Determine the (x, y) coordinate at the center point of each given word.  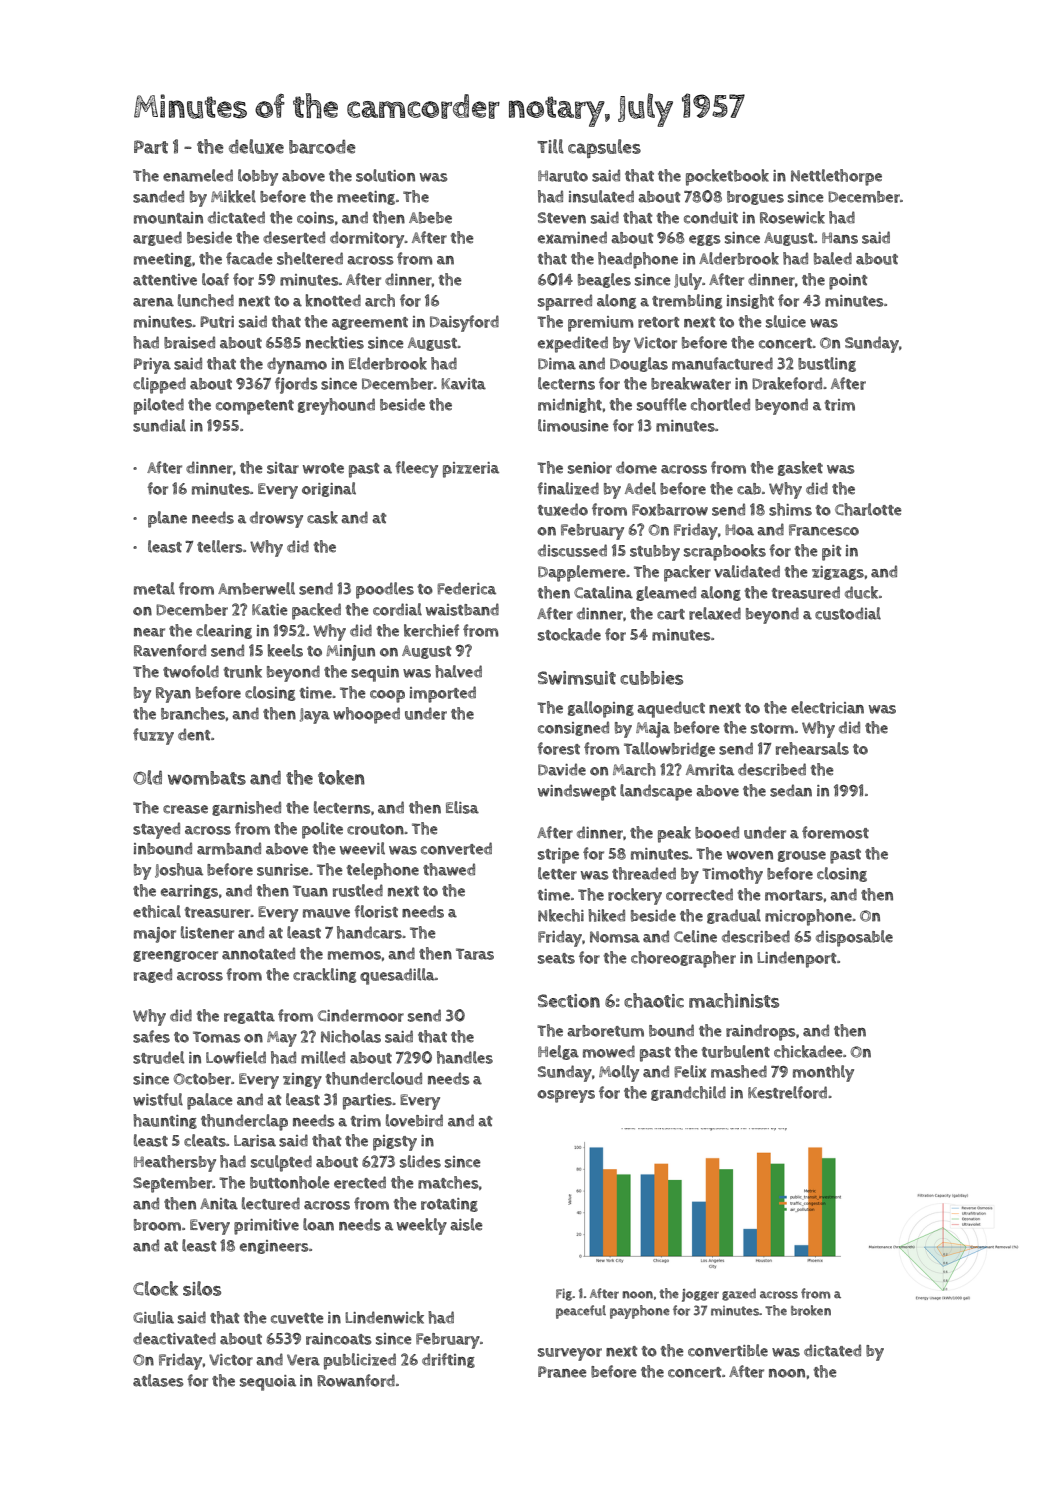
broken (811, 1310)
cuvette (297, 1318)
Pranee (562, 1372)
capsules (604, 148)
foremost (835, 832)
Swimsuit (577, 678)
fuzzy (153, 736)
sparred (565, 302)
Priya (152, 366)
